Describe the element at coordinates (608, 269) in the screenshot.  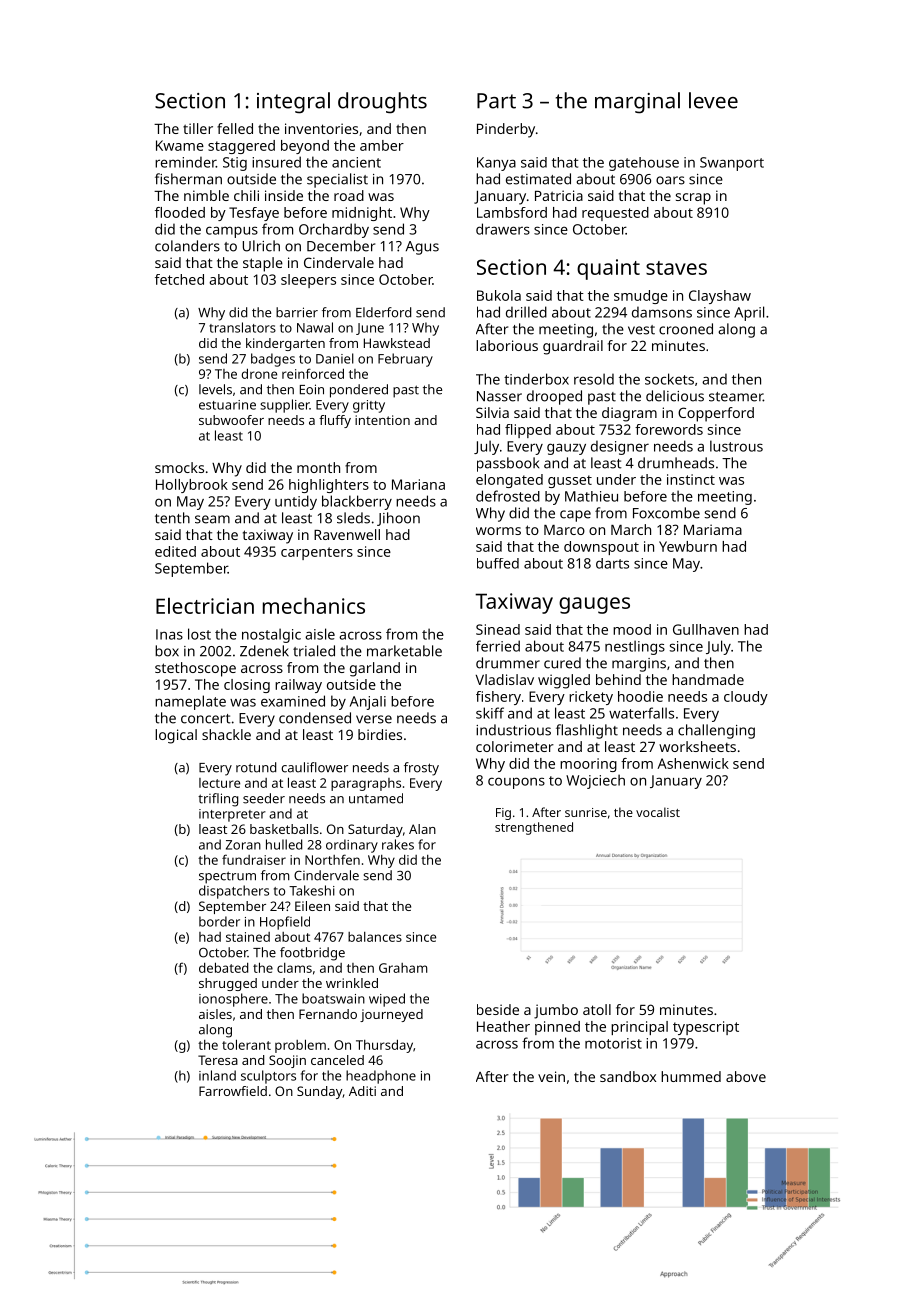
I see `quaint` at that location.
